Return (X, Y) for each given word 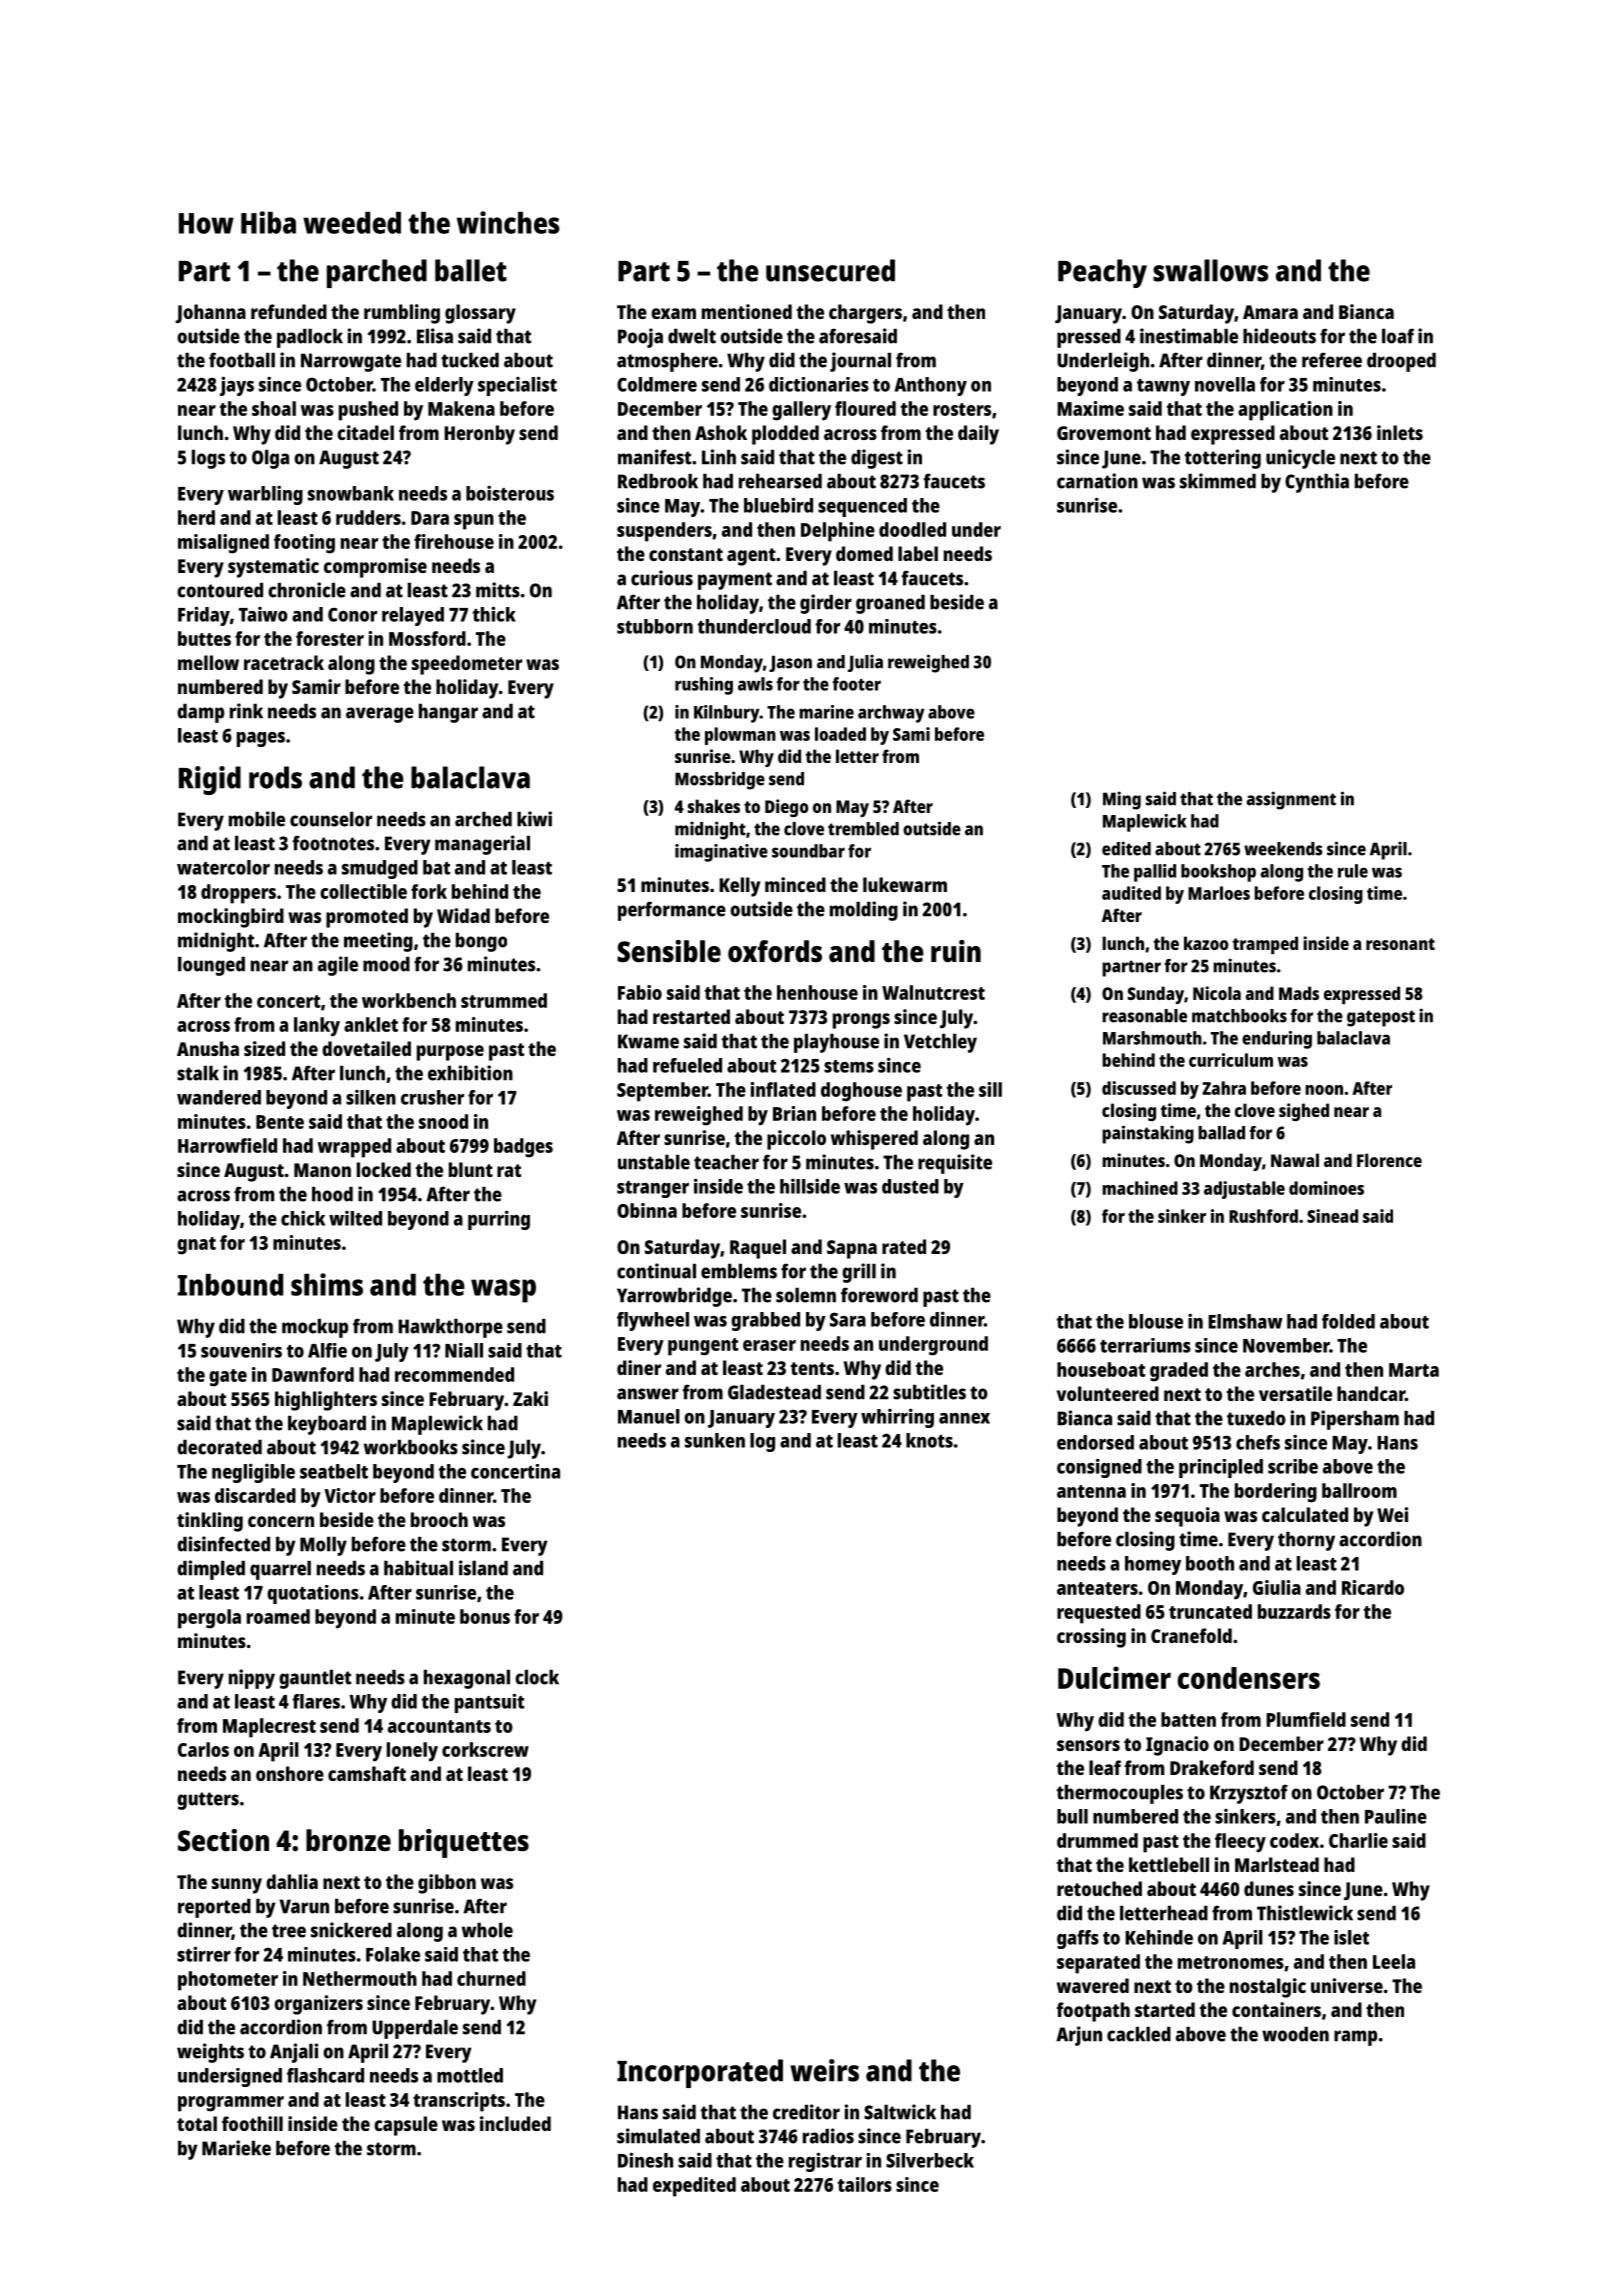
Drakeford (1212, 1767)
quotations (313, 1594)
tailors (865, 2184)
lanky (317, 1027)
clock (537, 1677)
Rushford (1263, 1216)
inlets (1400, 432)
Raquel (758, 1249)
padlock (310, 338)
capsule (406, 2126)
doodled (912, 529)
